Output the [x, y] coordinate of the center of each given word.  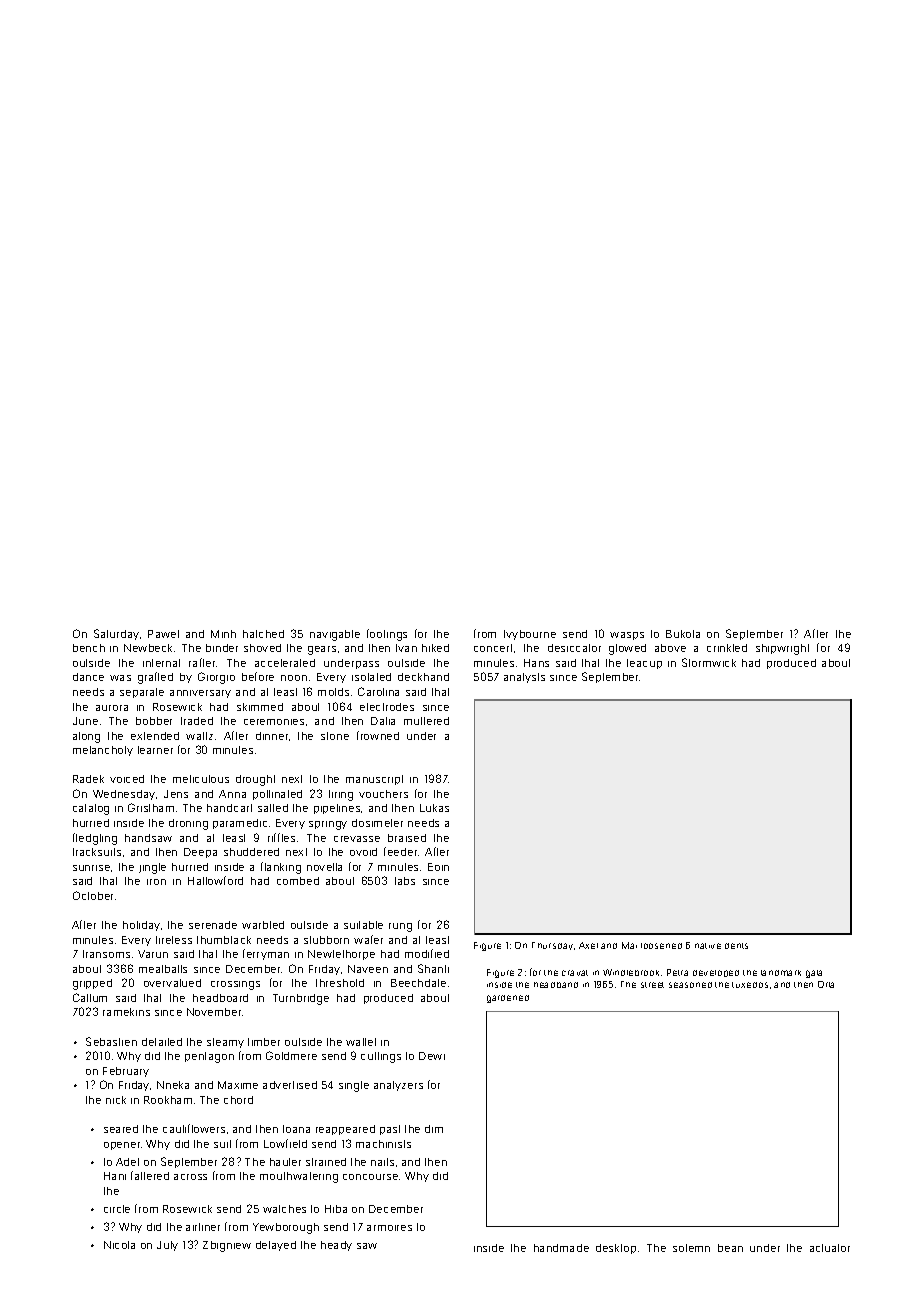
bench [89, 648]
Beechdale [418, 983]
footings [387, 635]
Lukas [434, 808]
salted [273, 808]
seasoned [690, 985]
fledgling [95, 839]
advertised [290, 1085]
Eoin [438, 867]
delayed [276, 1246]
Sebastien [111, 1041]
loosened [661, 946]
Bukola [683, 634]
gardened [508, 999]
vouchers [383, 794]
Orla [826, 984]
